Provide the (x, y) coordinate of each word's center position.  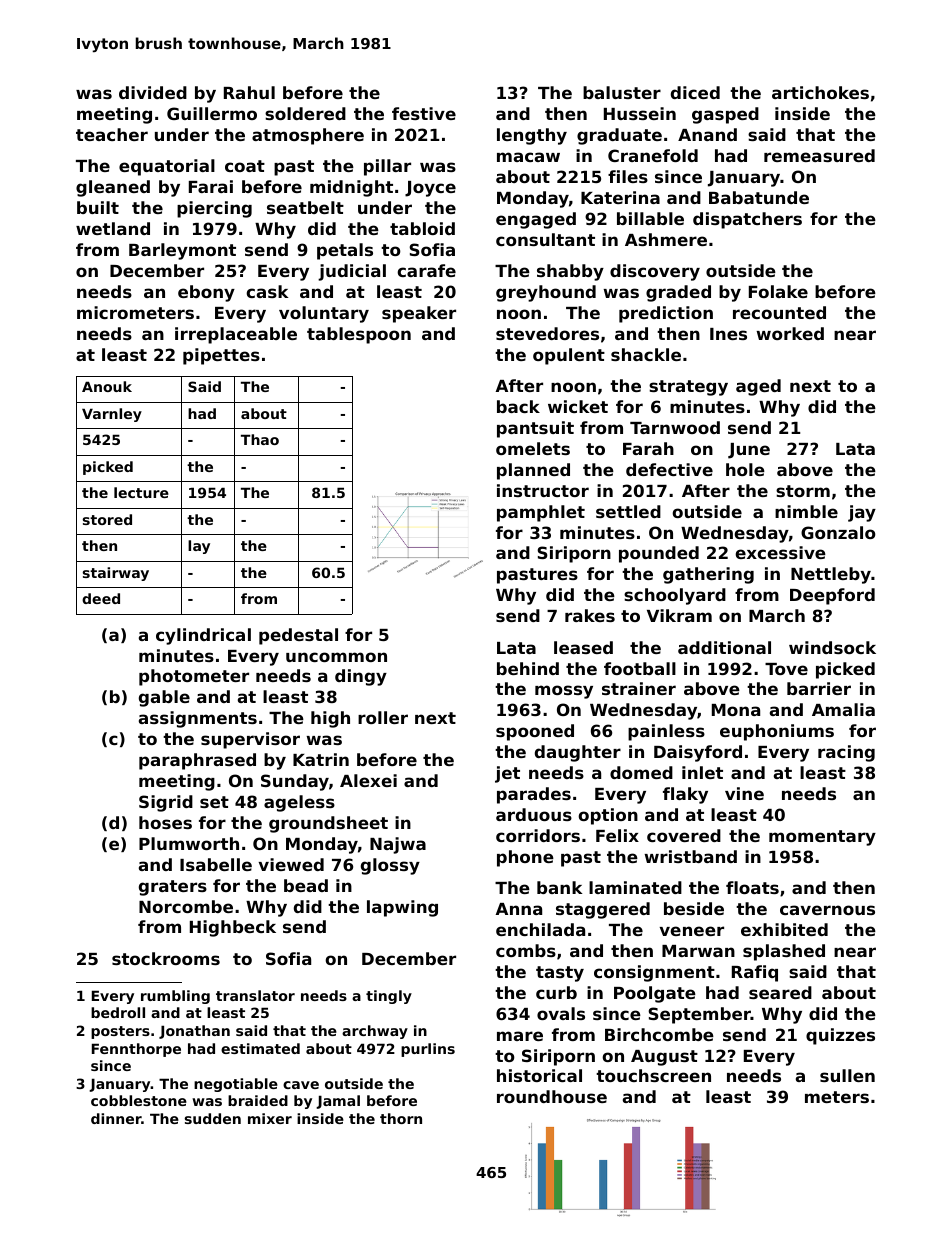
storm (803, 491)
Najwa (398, 845)
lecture (141, 492)
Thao (260, 439)
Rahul (249, 92)
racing (846, 753)
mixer (270, 1118)
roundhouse (552, 1096)
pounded (659, 554)
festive (424, 113)
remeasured (819, 155)
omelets (533, 448)
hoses (165, 822)
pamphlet (541, 513)
